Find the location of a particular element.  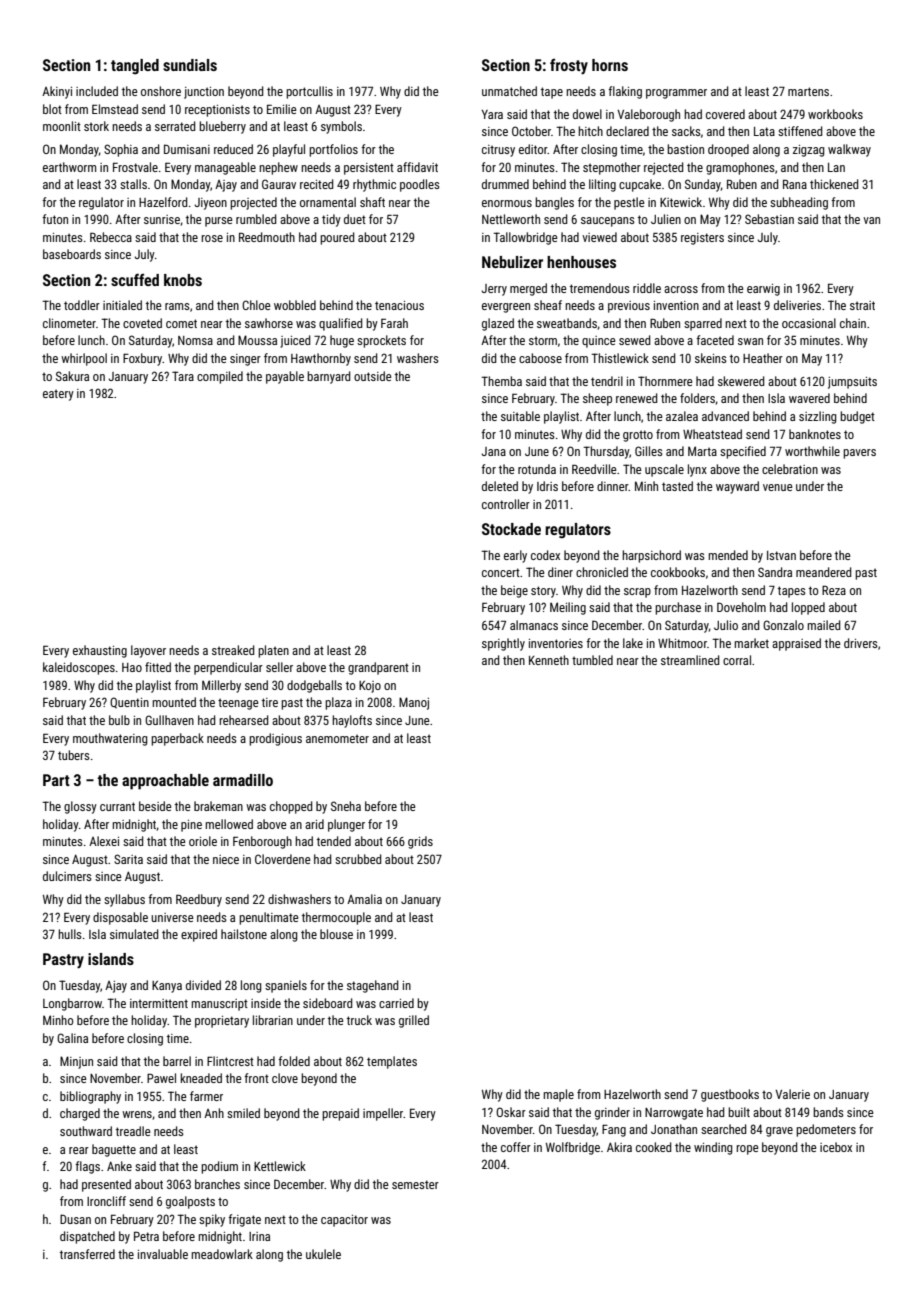

icebox is located at coordinates (836, 1147).
